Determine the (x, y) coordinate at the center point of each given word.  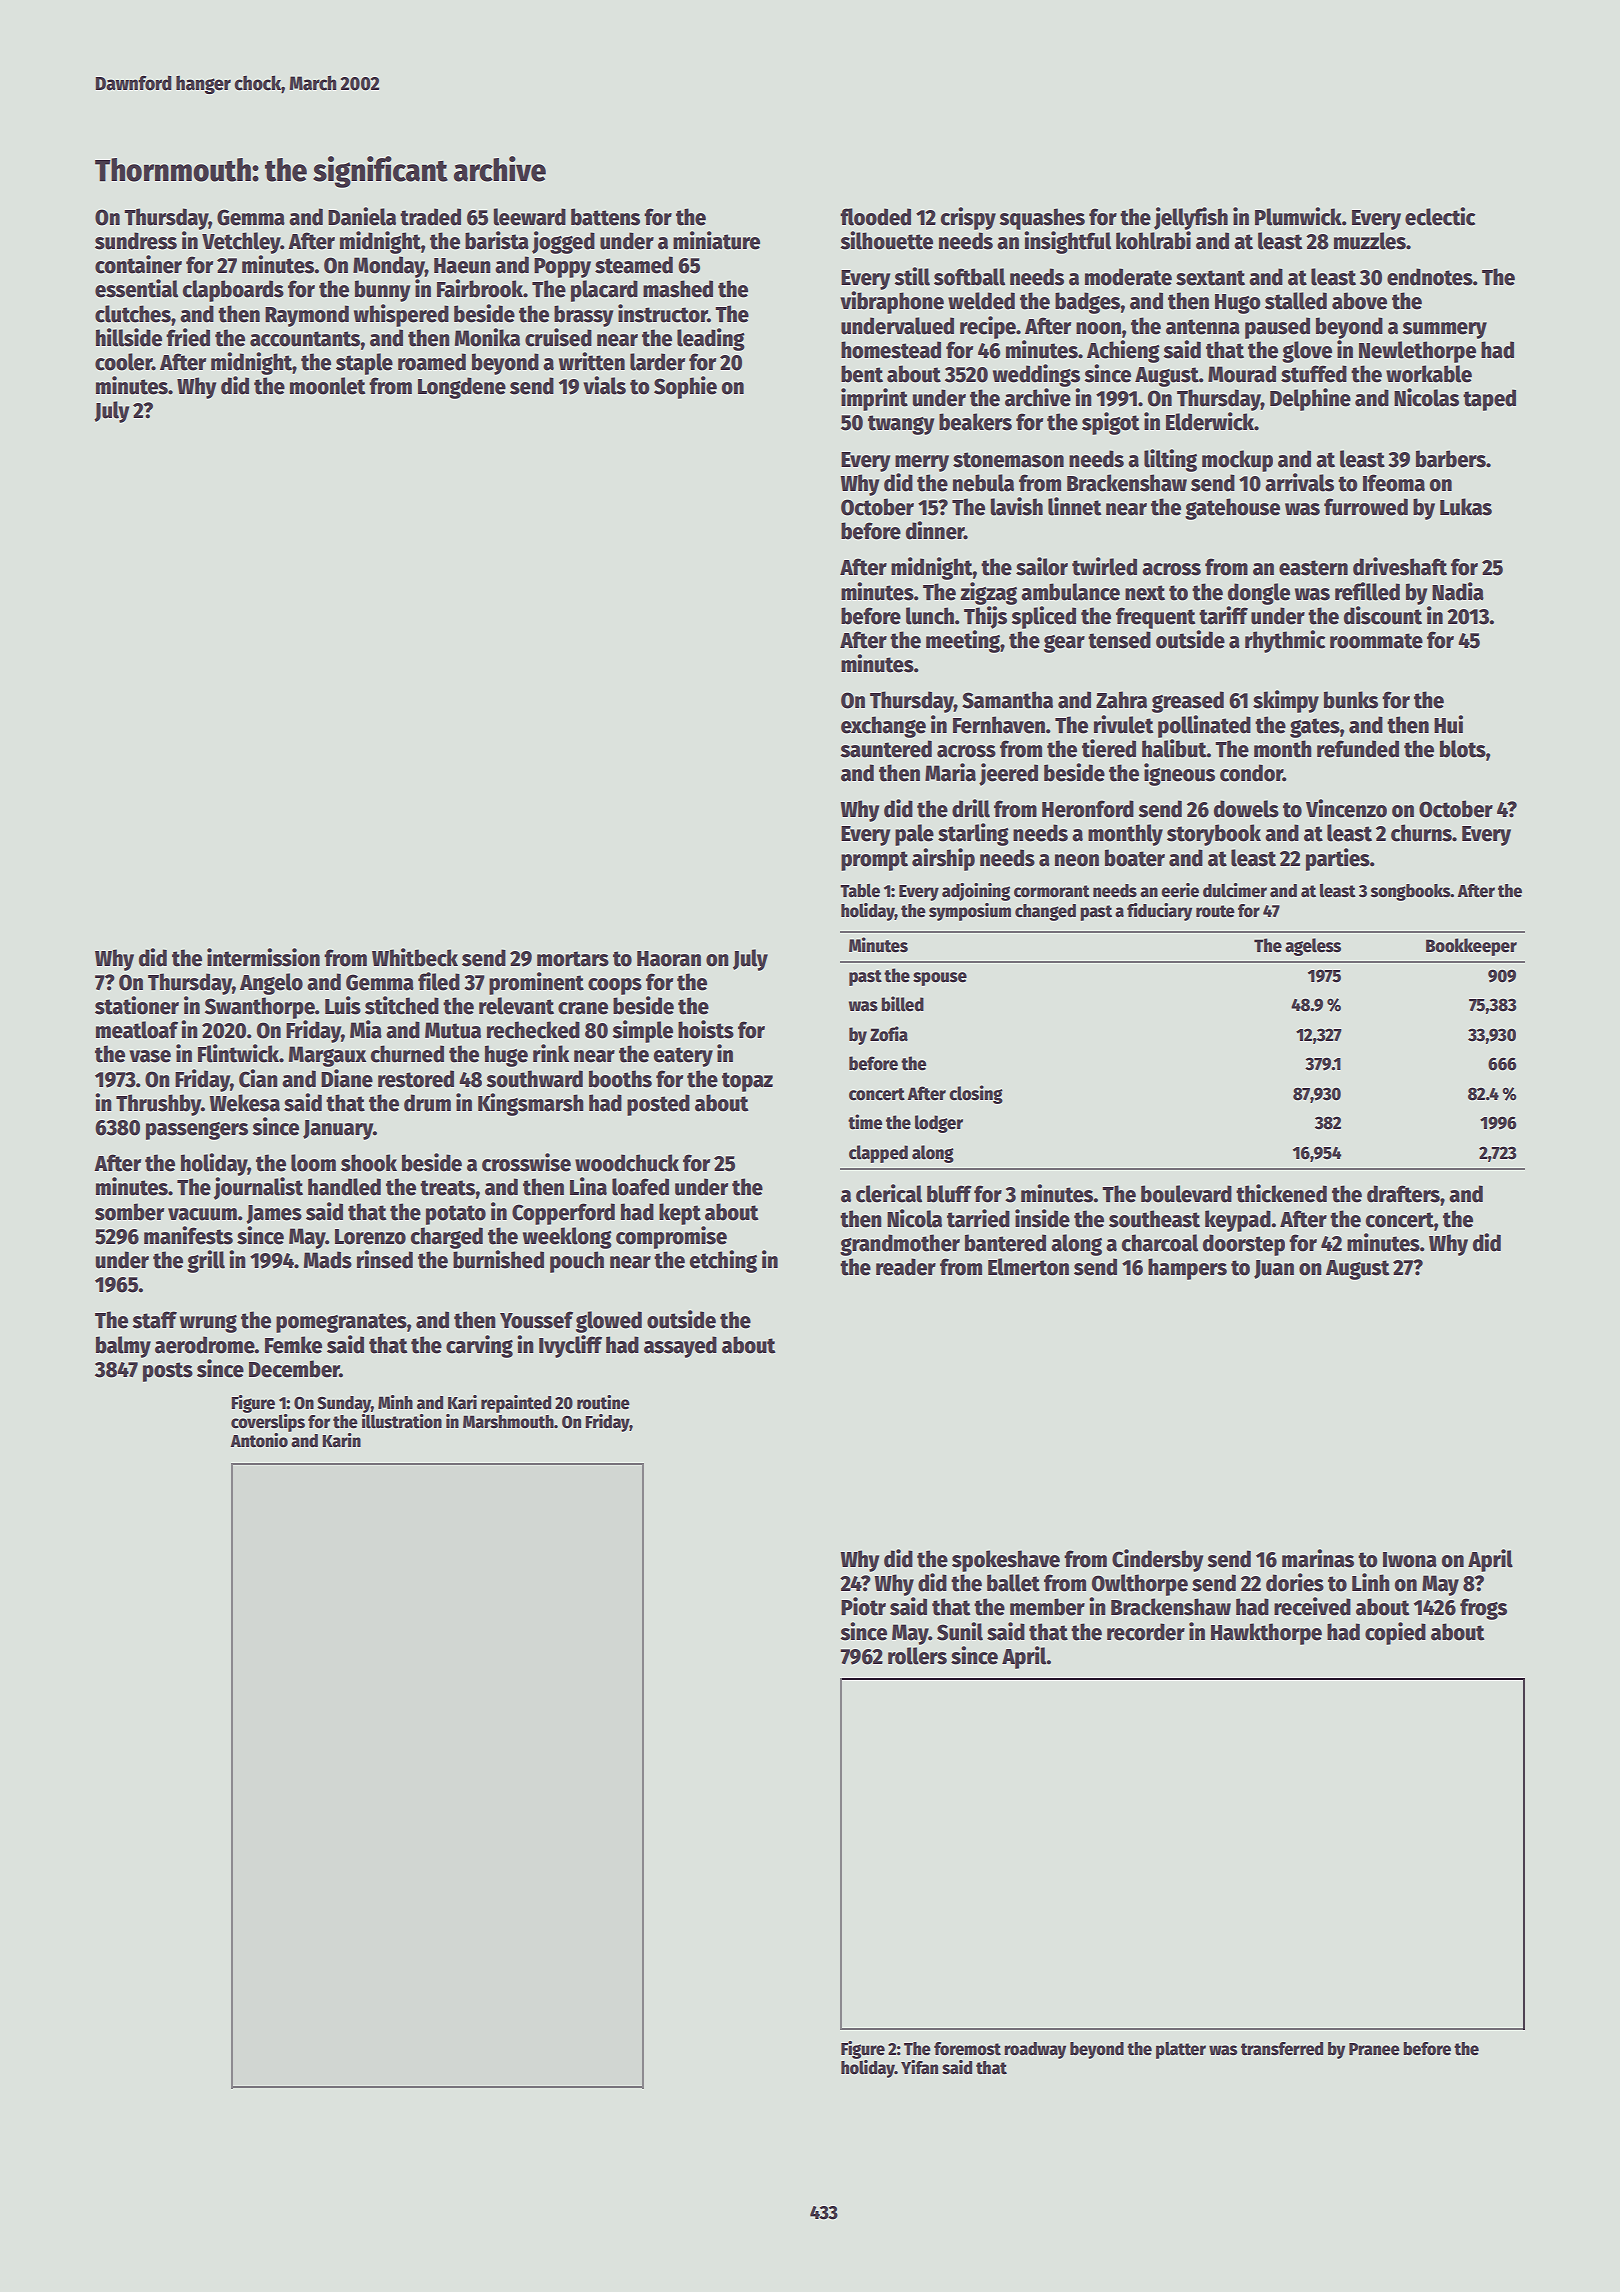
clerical (889, 1193)
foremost (967, 2049)
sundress (136, 241)
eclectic (1440, 216)
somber (129, 1212)
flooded (875, 217)
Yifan (919, 2067)
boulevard (1186, 1194)
